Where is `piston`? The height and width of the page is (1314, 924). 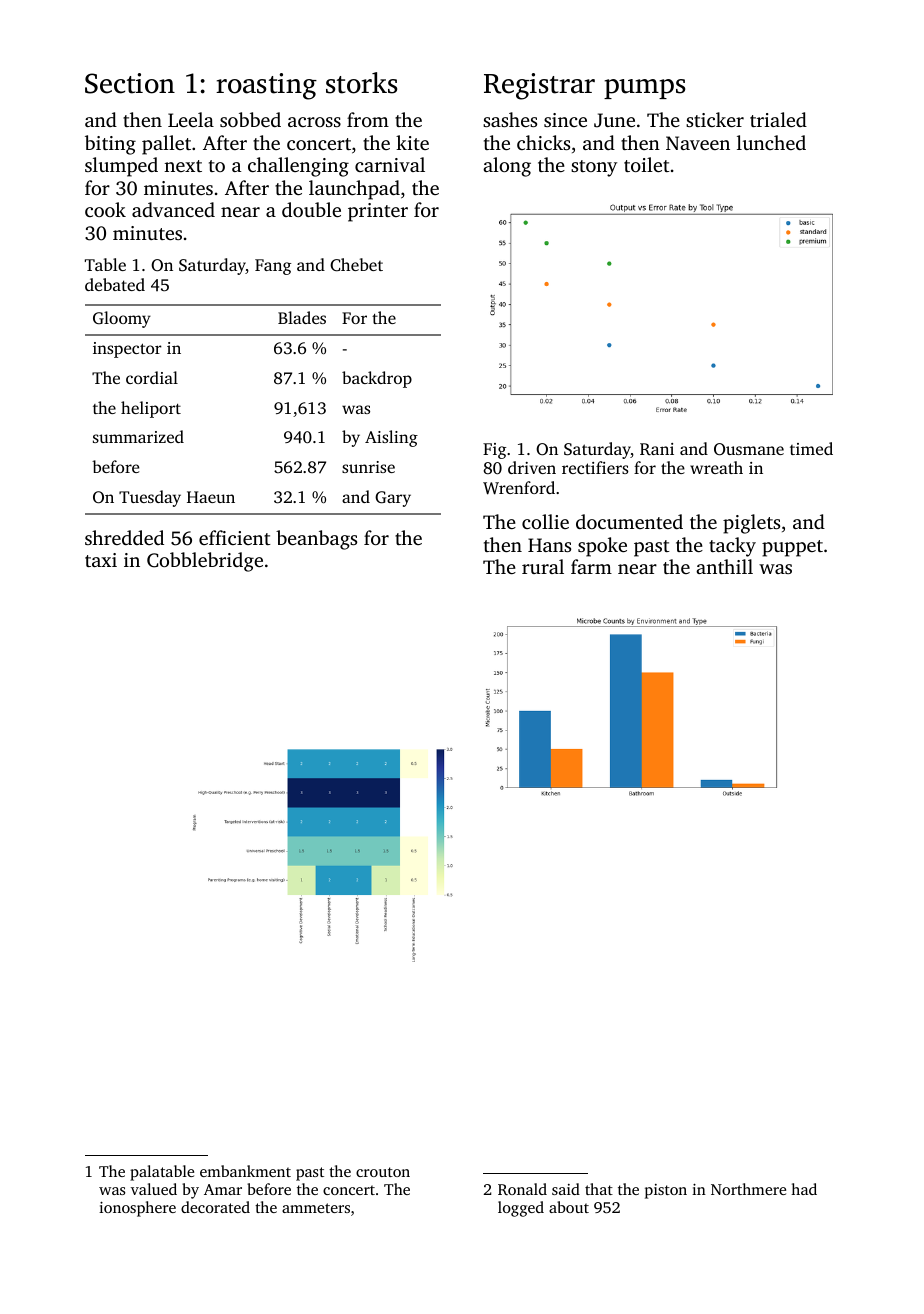
piston is located at coordinates (666, 1191).
